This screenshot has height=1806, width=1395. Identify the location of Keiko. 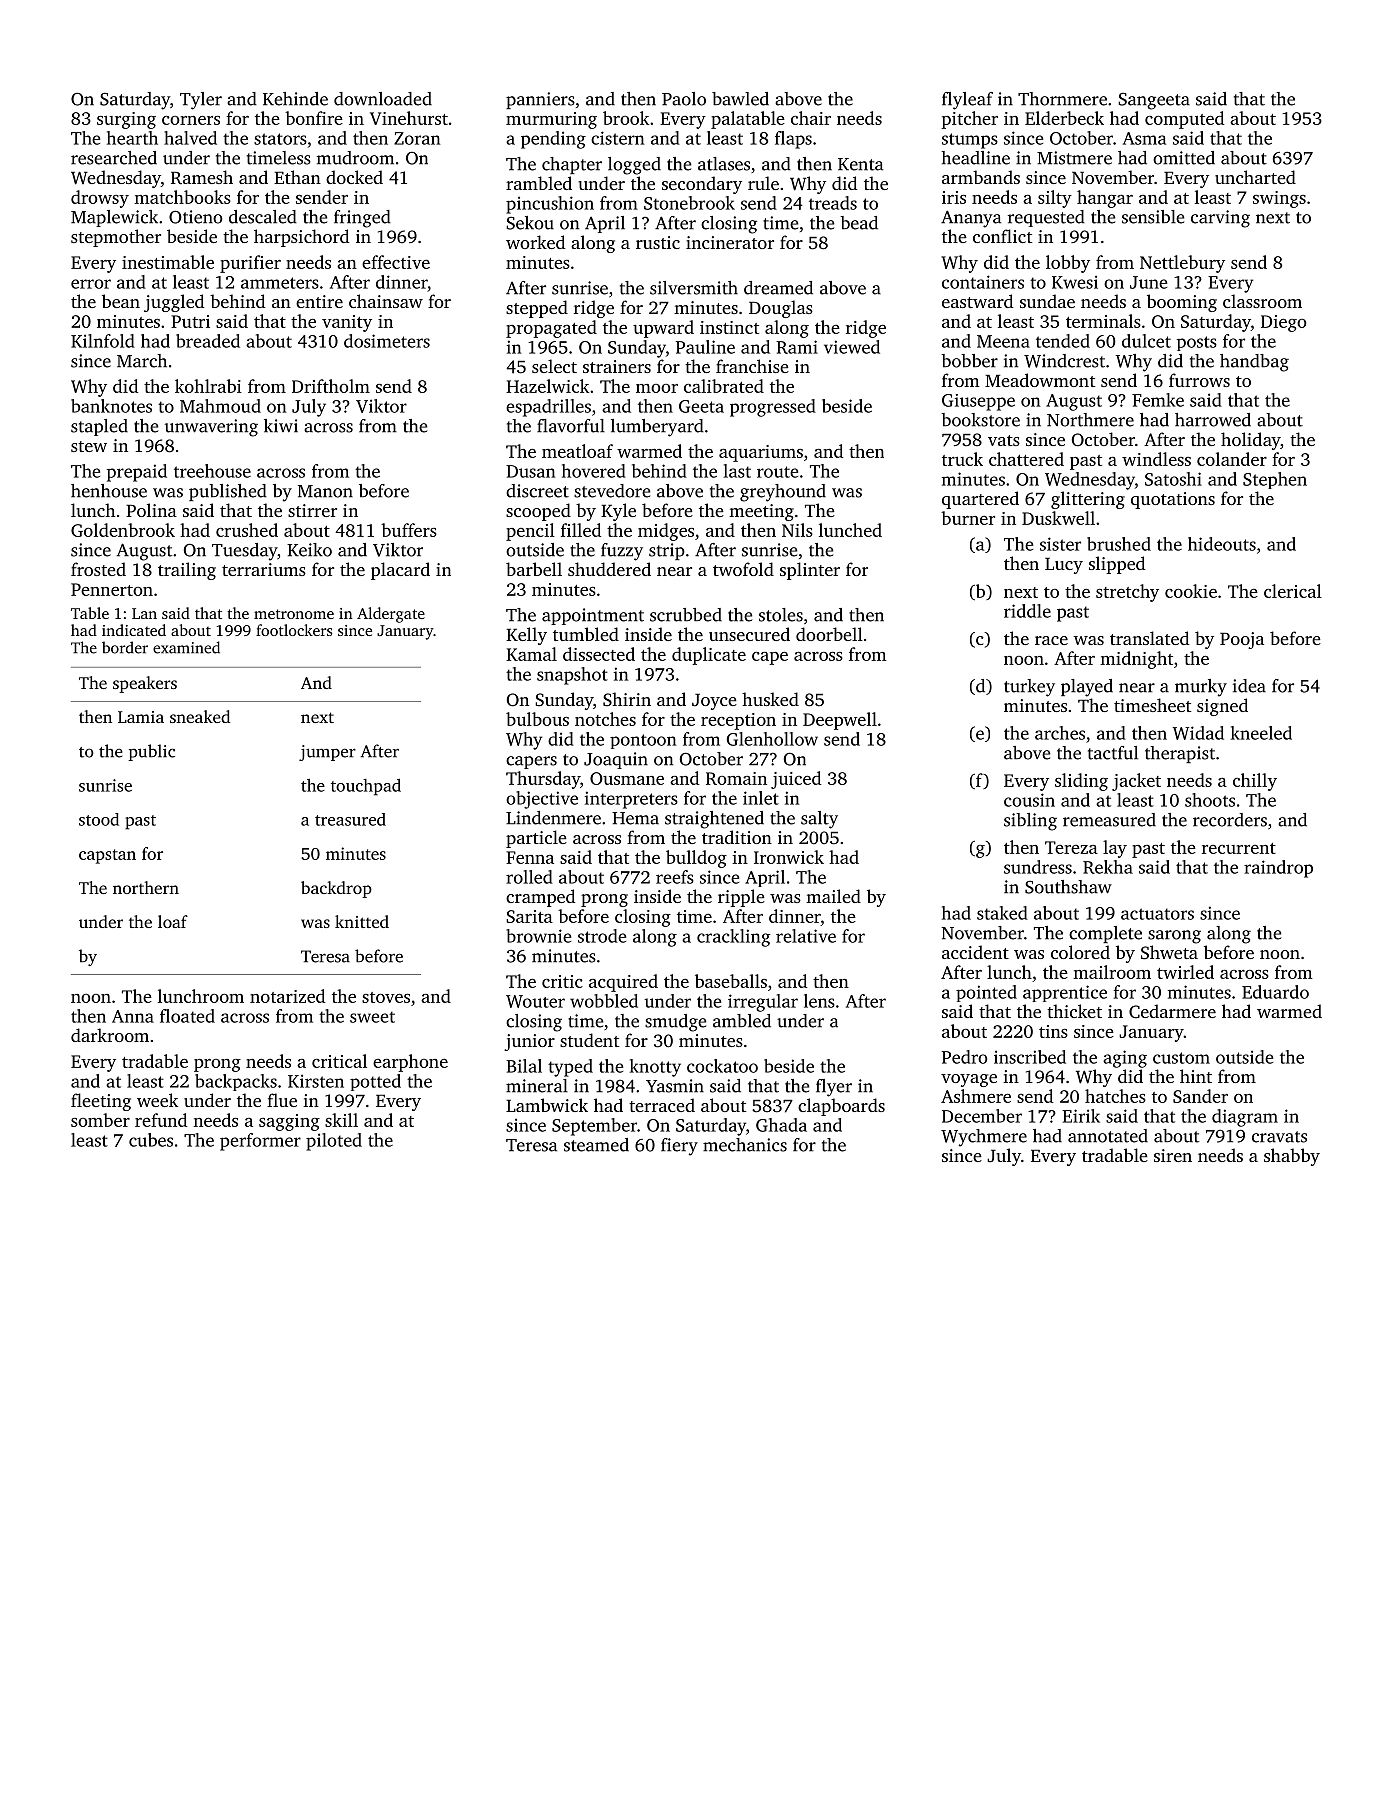
(309, 550).
